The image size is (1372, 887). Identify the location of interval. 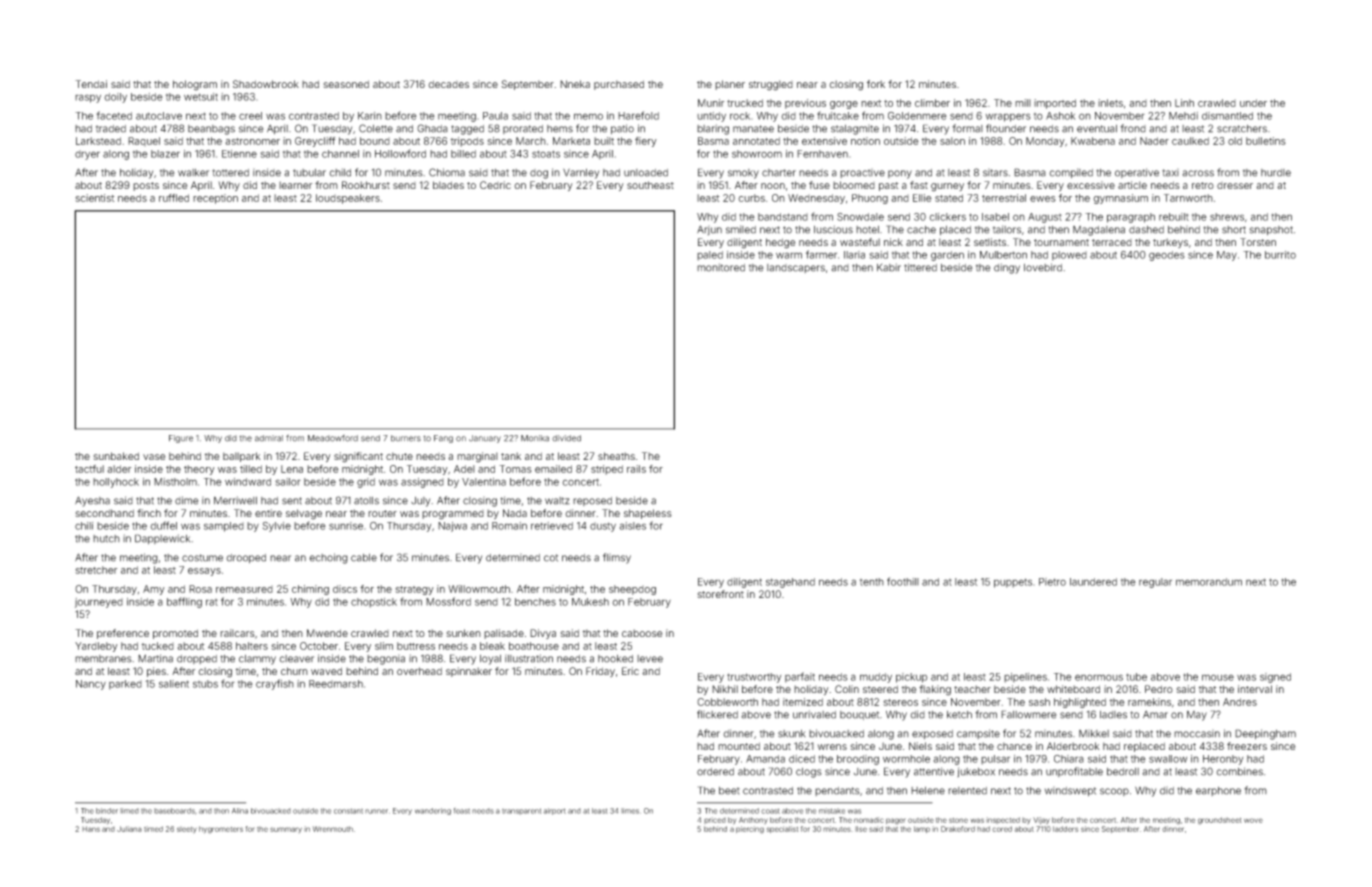
(1255, 689).
